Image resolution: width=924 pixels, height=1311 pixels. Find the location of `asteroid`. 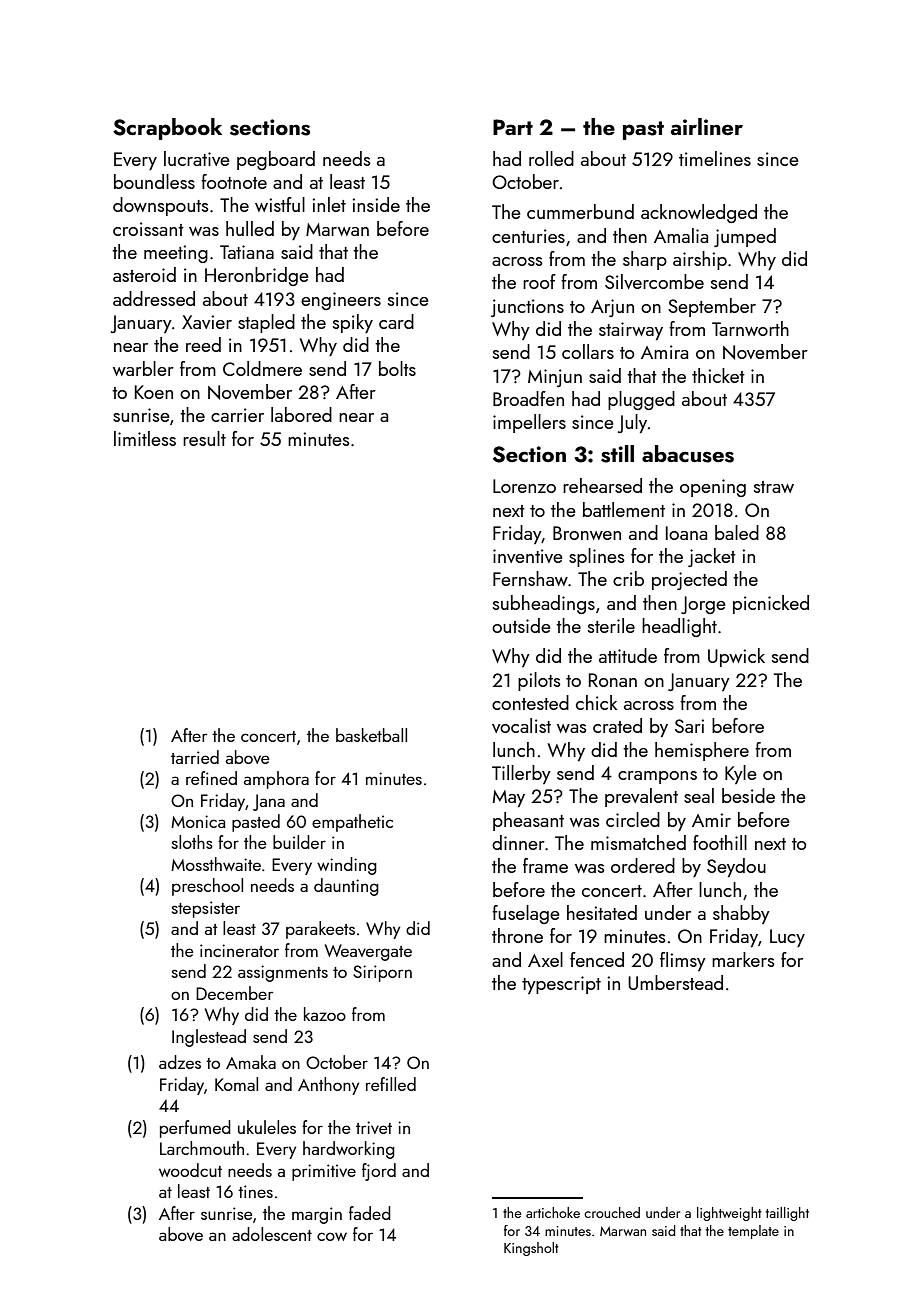

asteroid is located at coordinates (144, 274).
